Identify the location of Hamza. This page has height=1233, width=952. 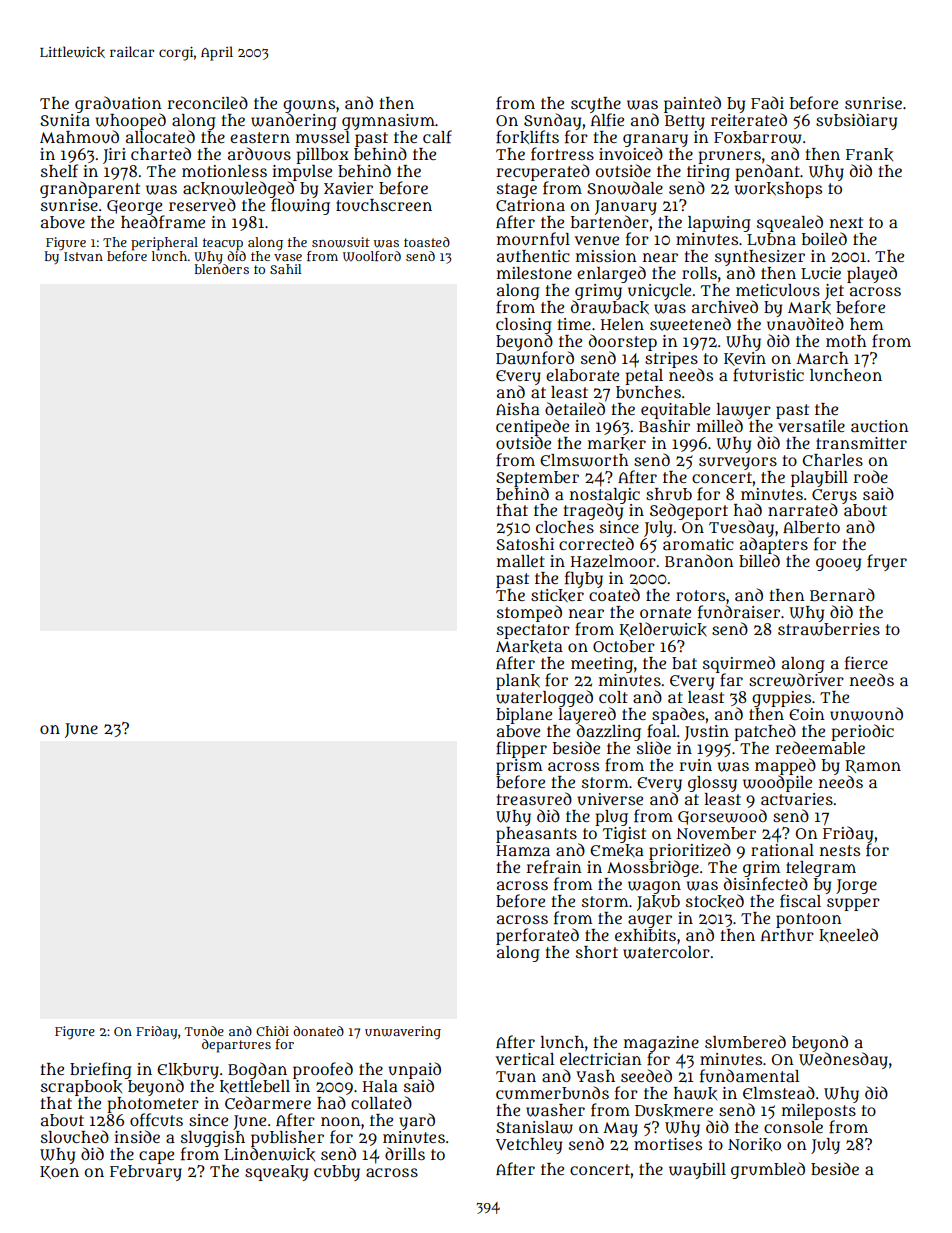
(523, 850).
